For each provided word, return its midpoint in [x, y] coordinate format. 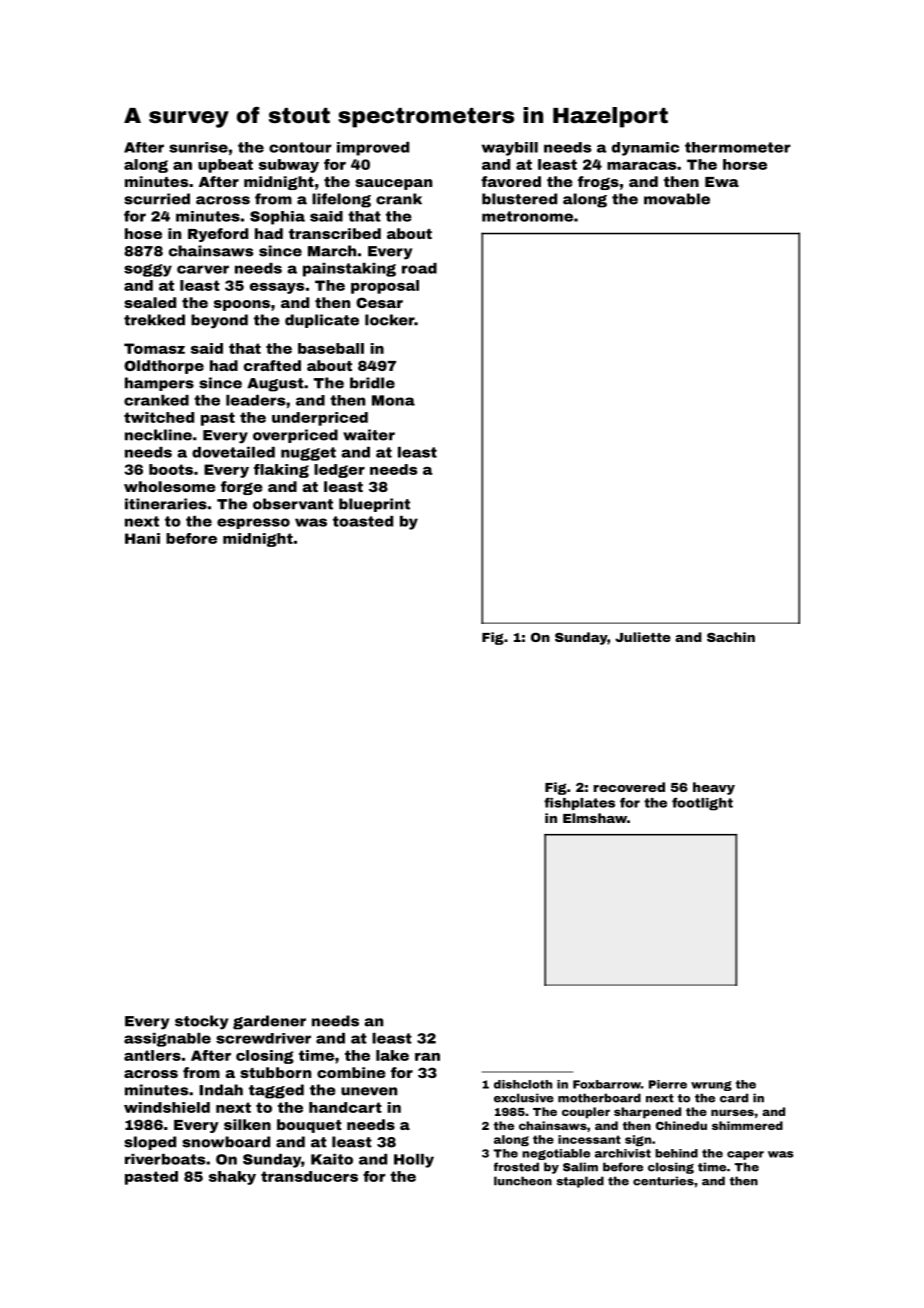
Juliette [643, 637]
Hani [142, 538]
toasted [363, 521]
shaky [232, 1178]
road [419, 268]
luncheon [523, 1181]
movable [677, 199]
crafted [272, 365]
